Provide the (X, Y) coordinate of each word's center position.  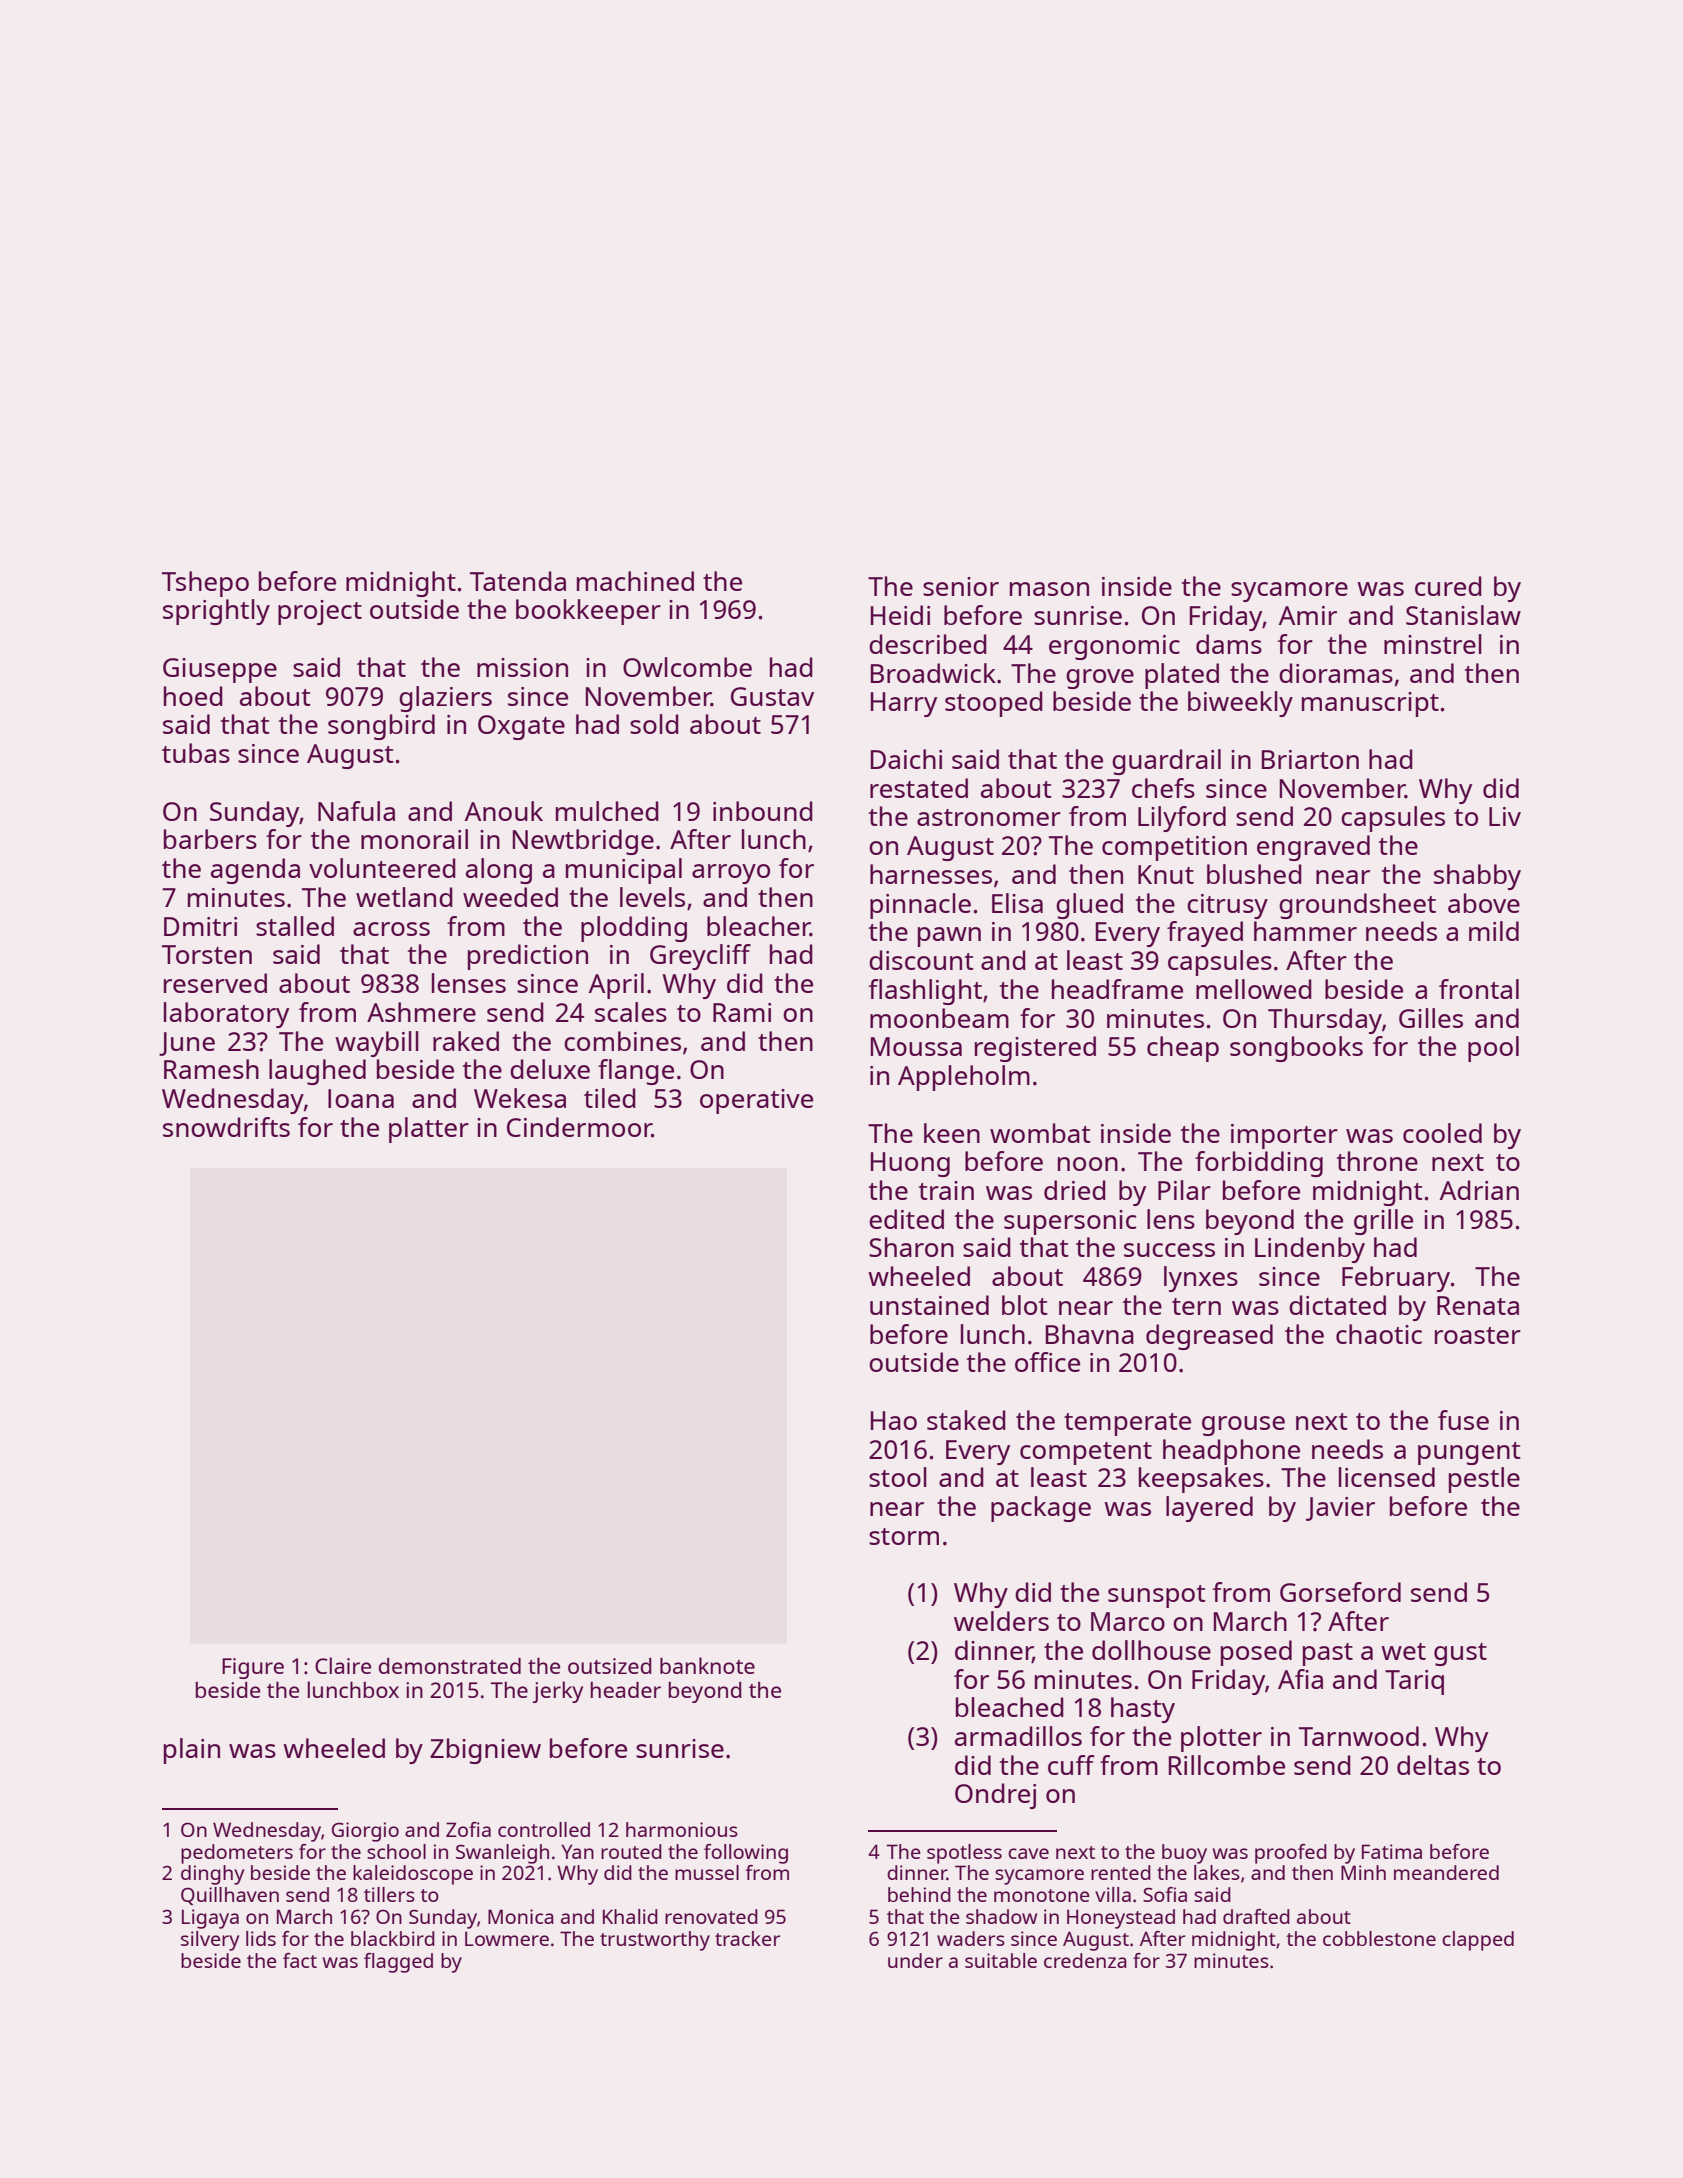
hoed (193, 696)
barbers (210, 839)
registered (1035, 1049)
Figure (253, 1668)
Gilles (1431, 1018)
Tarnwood (1359, 1736)
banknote (707, 1665)
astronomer (989, 817)
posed (1256, 1653)
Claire (343, 1665)
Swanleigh (502, 1854)
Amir (1308, 615)
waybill (377, 1044)
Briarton (1310, 759)
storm (904, 1536)
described (928, 644)
